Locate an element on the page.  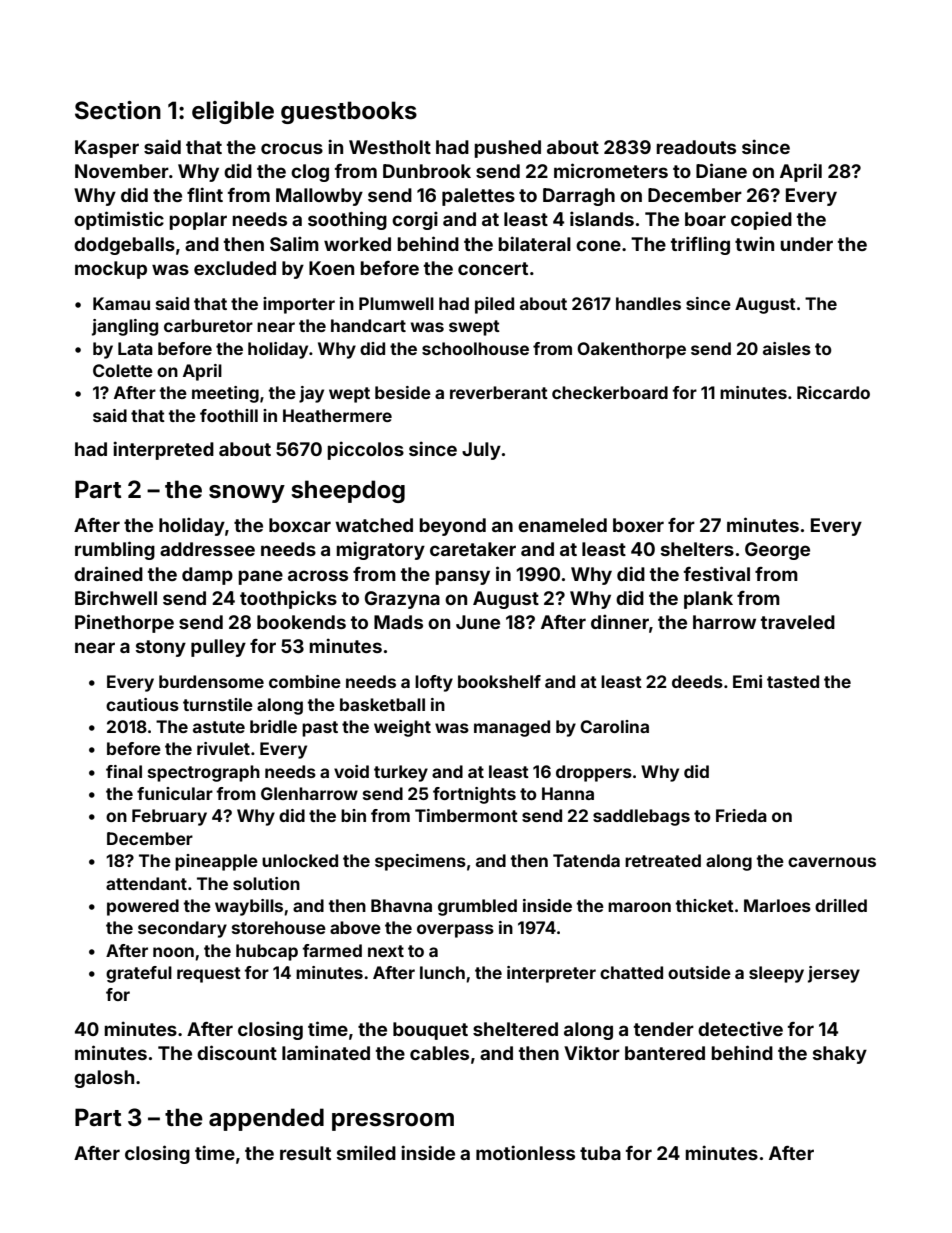
discount is located at coordinates (237, 1052).
